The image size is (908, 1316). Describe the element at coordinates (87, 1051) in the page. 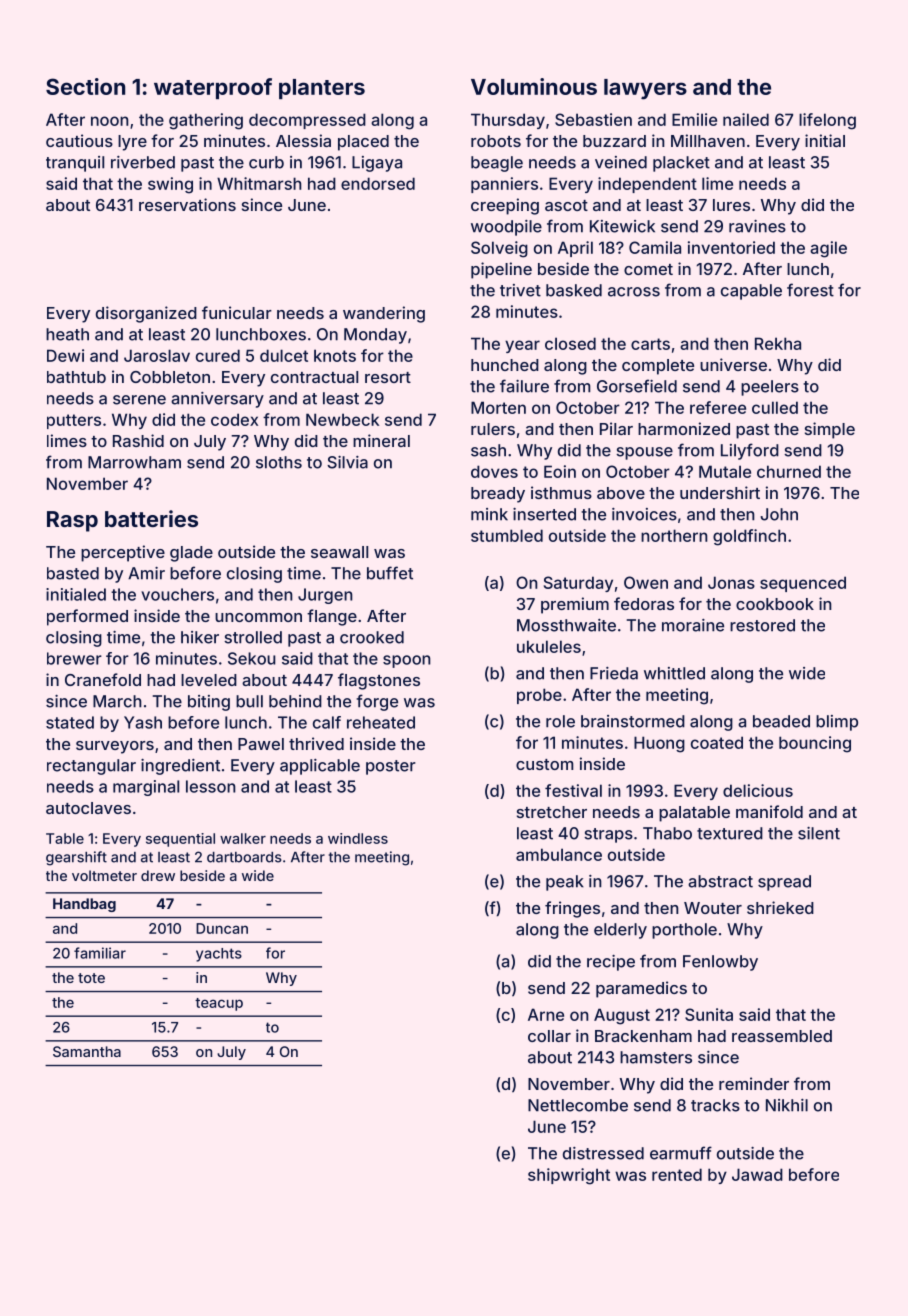

I see `Samantha` at that location.
